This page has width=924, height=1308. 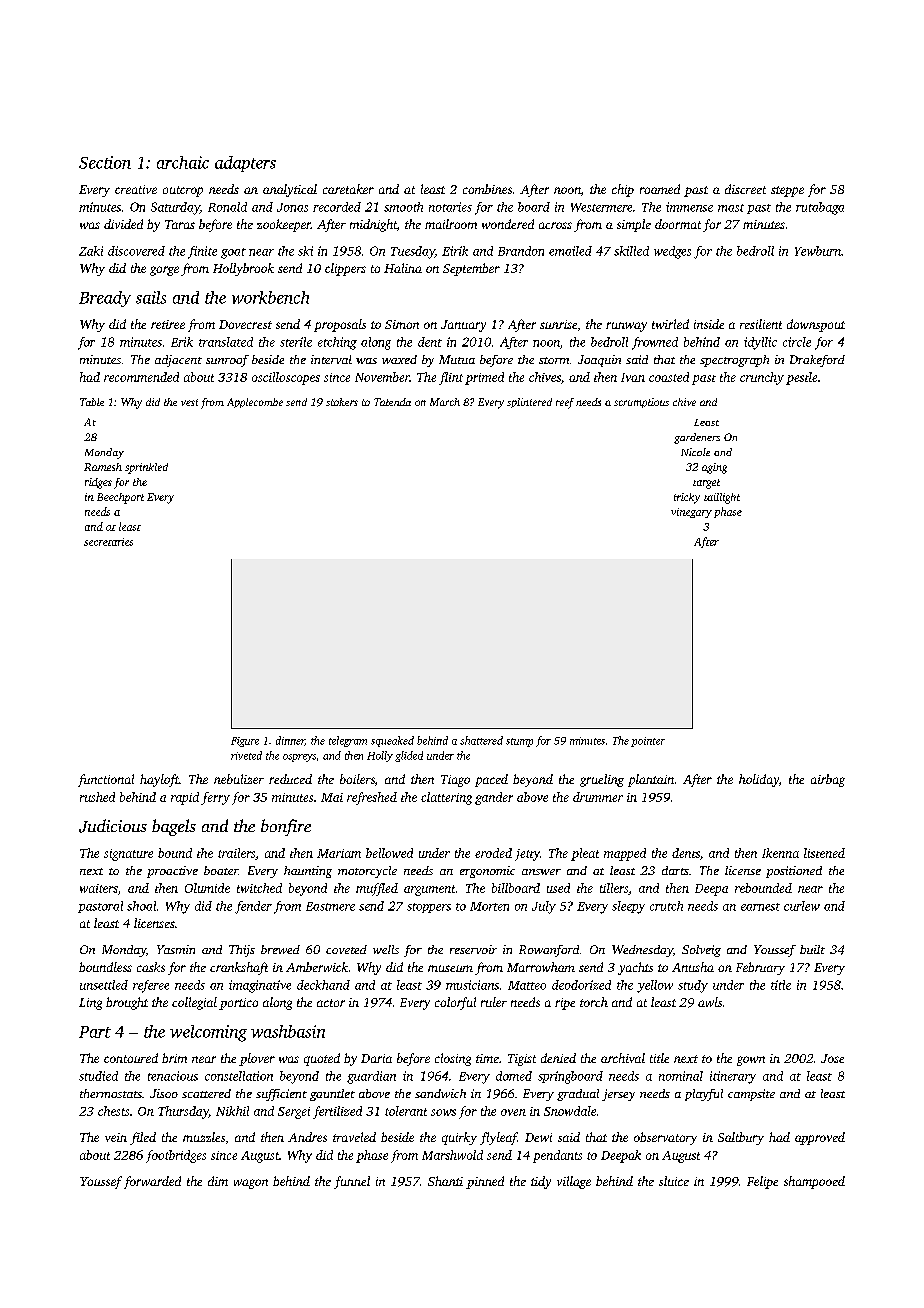 I want to click on Section, so click(x=105, y=162).
